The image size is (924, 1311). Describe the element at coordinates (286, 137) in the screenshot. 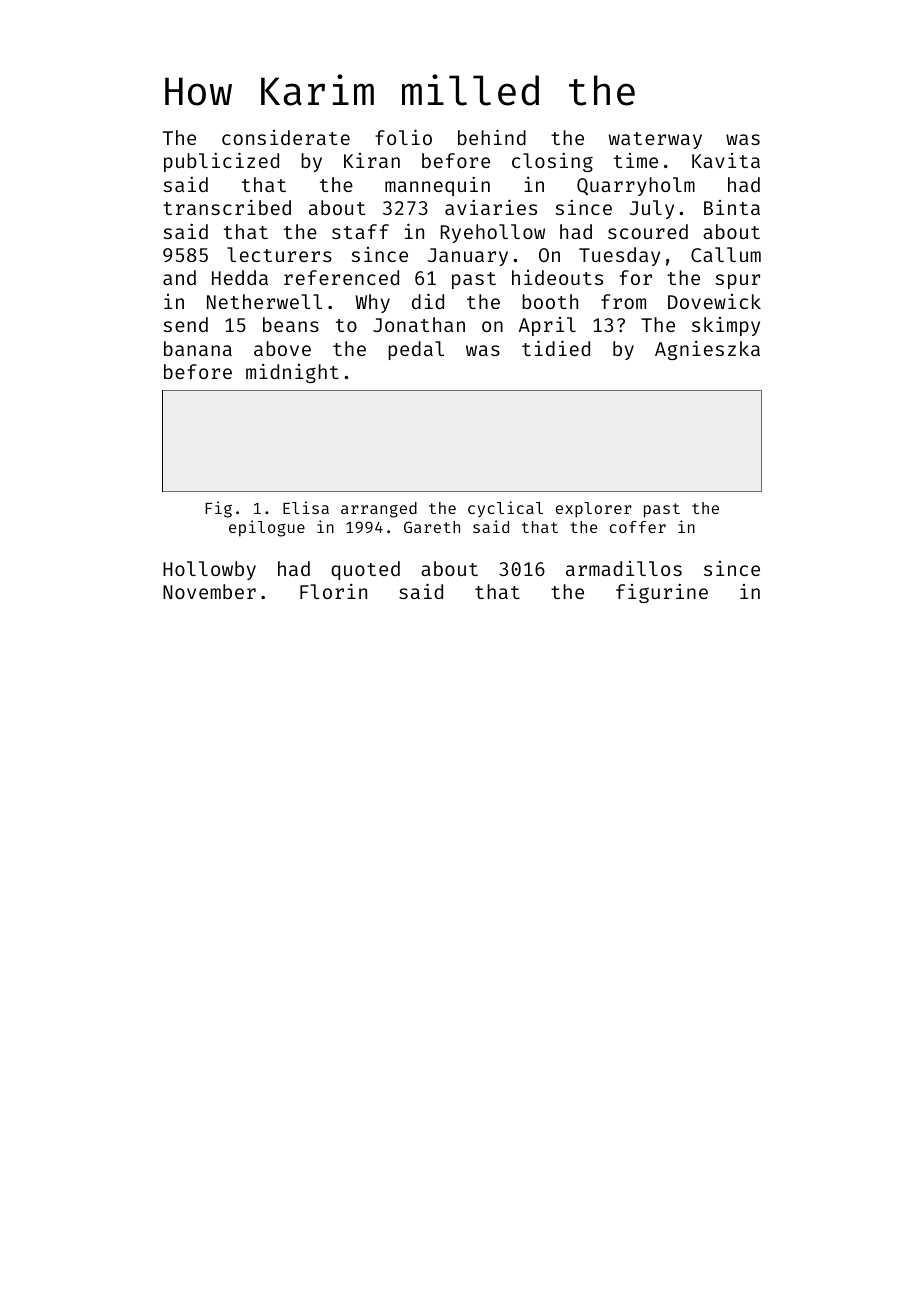

I see `considerate` at that location.
